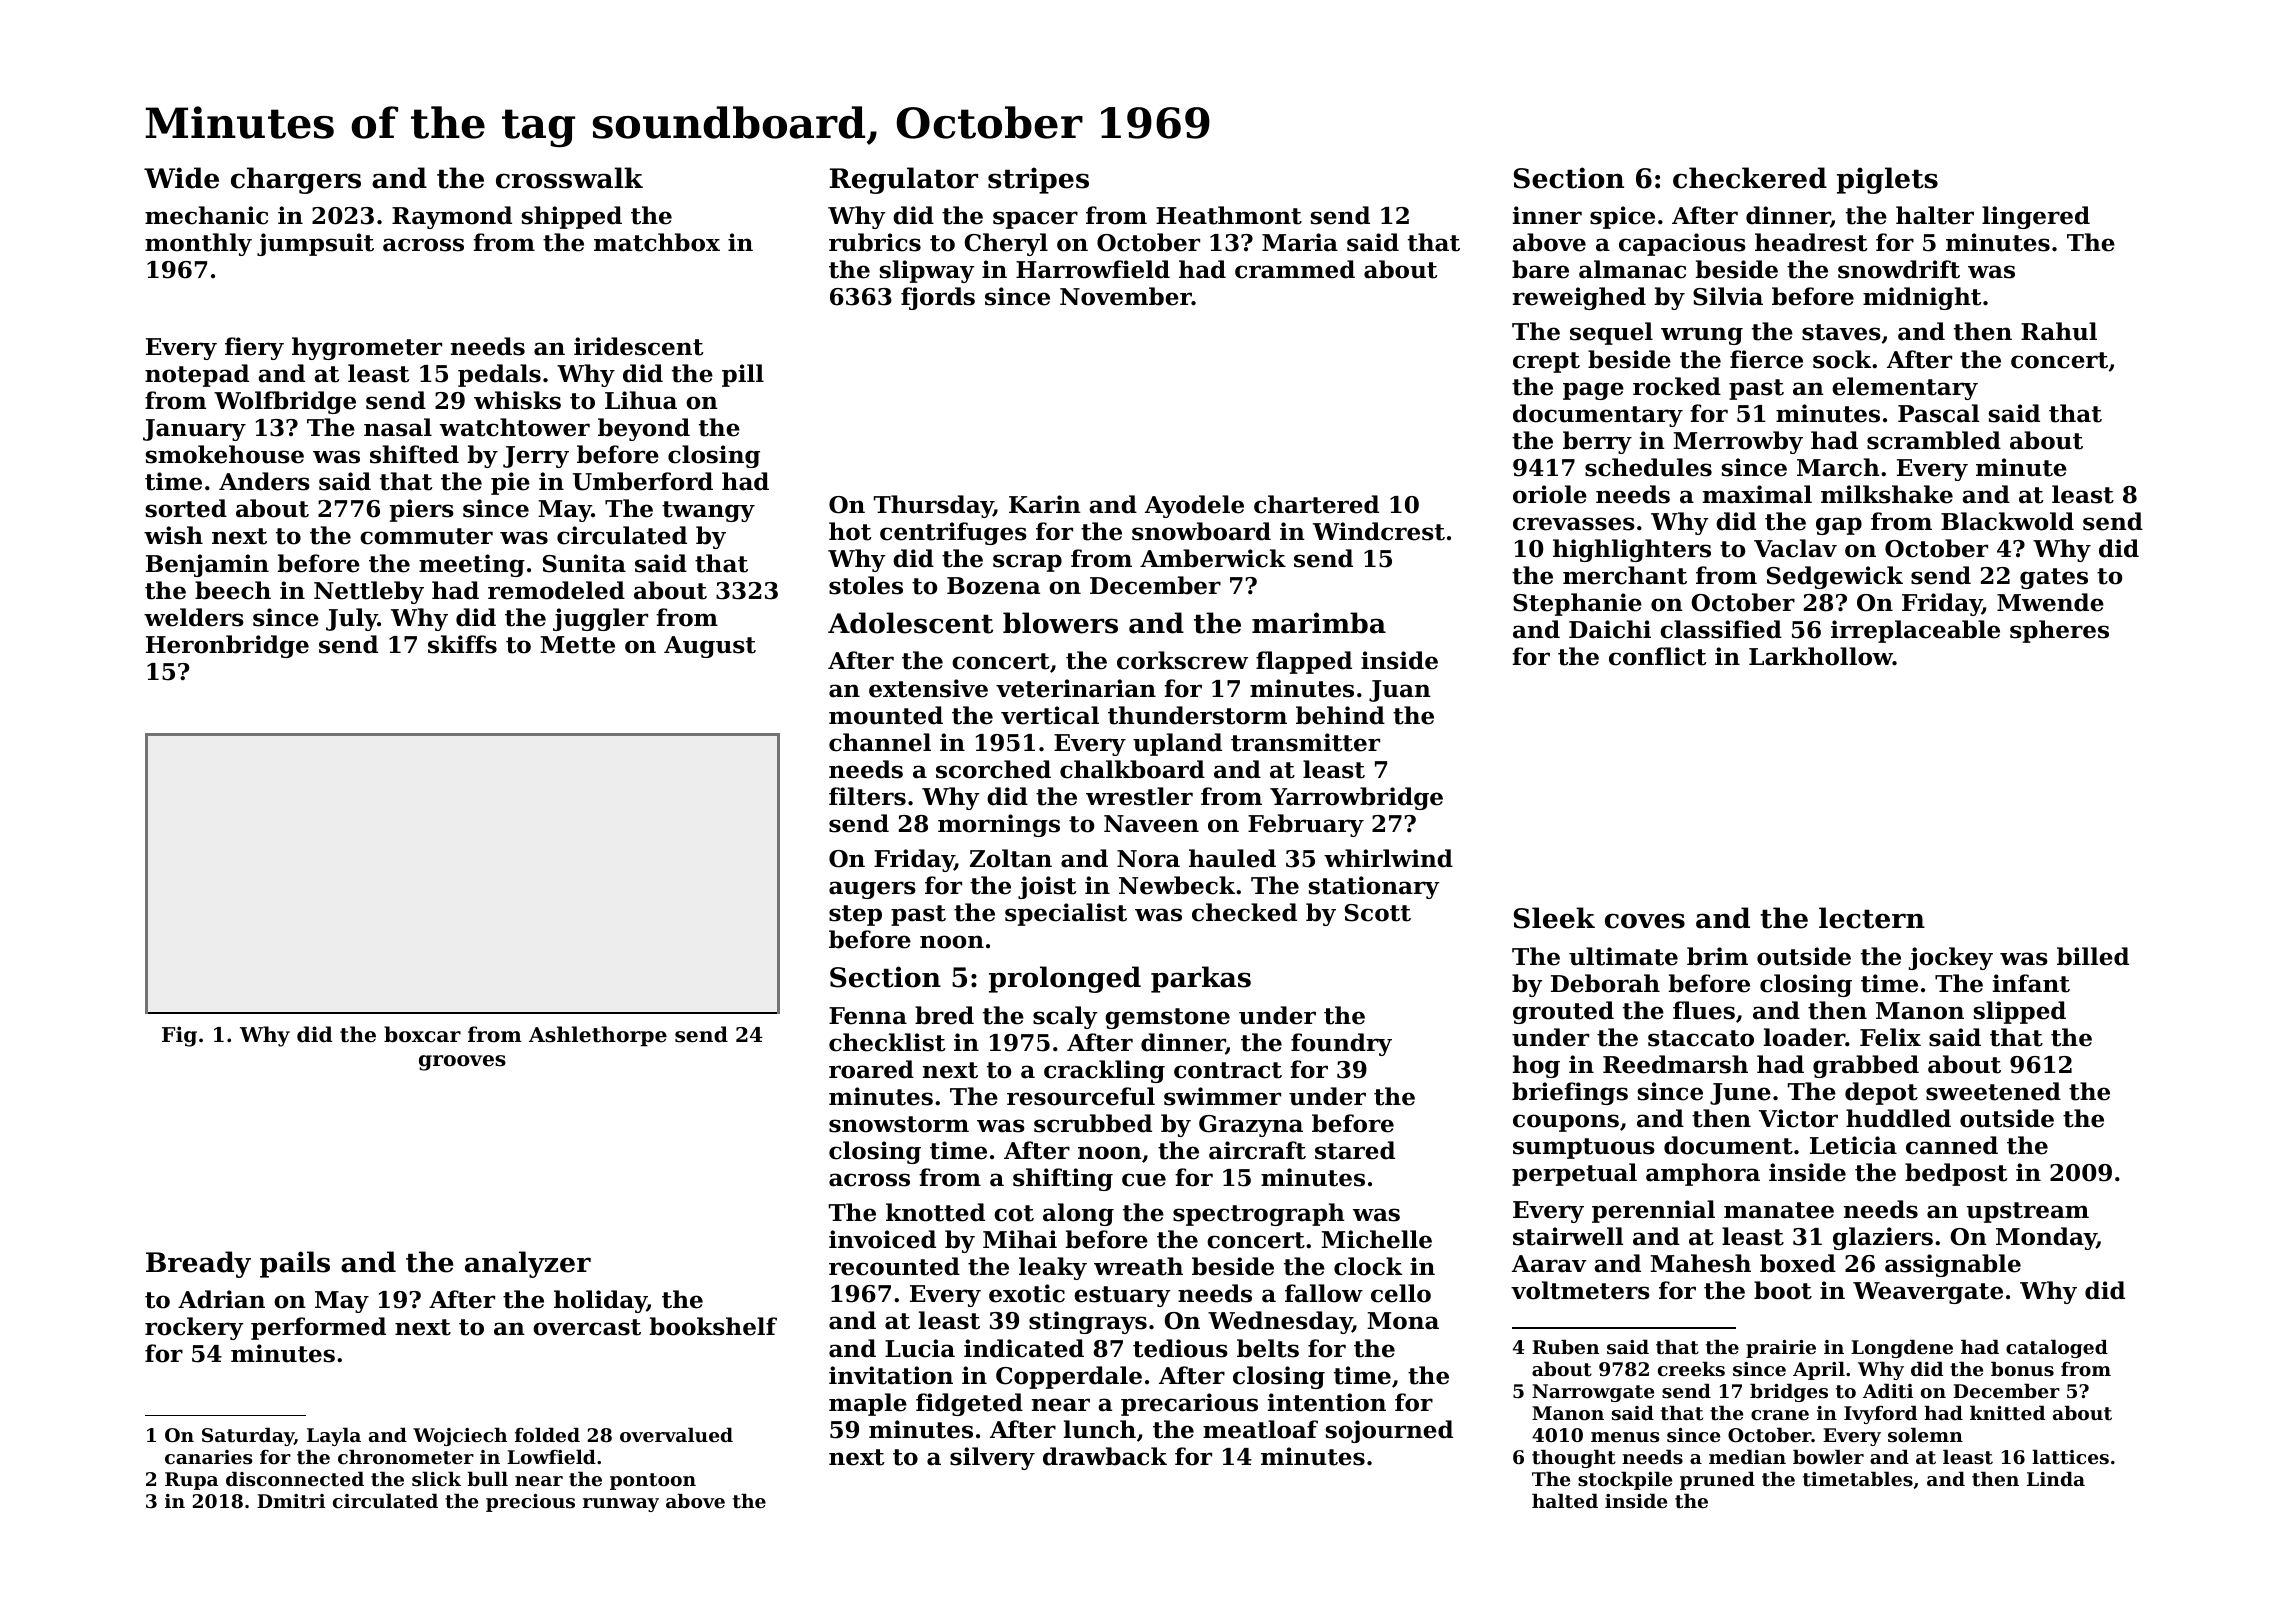 The width and height of the screenshot is (2292, 1620). I want to click on Regulator, so click(904, 180).
